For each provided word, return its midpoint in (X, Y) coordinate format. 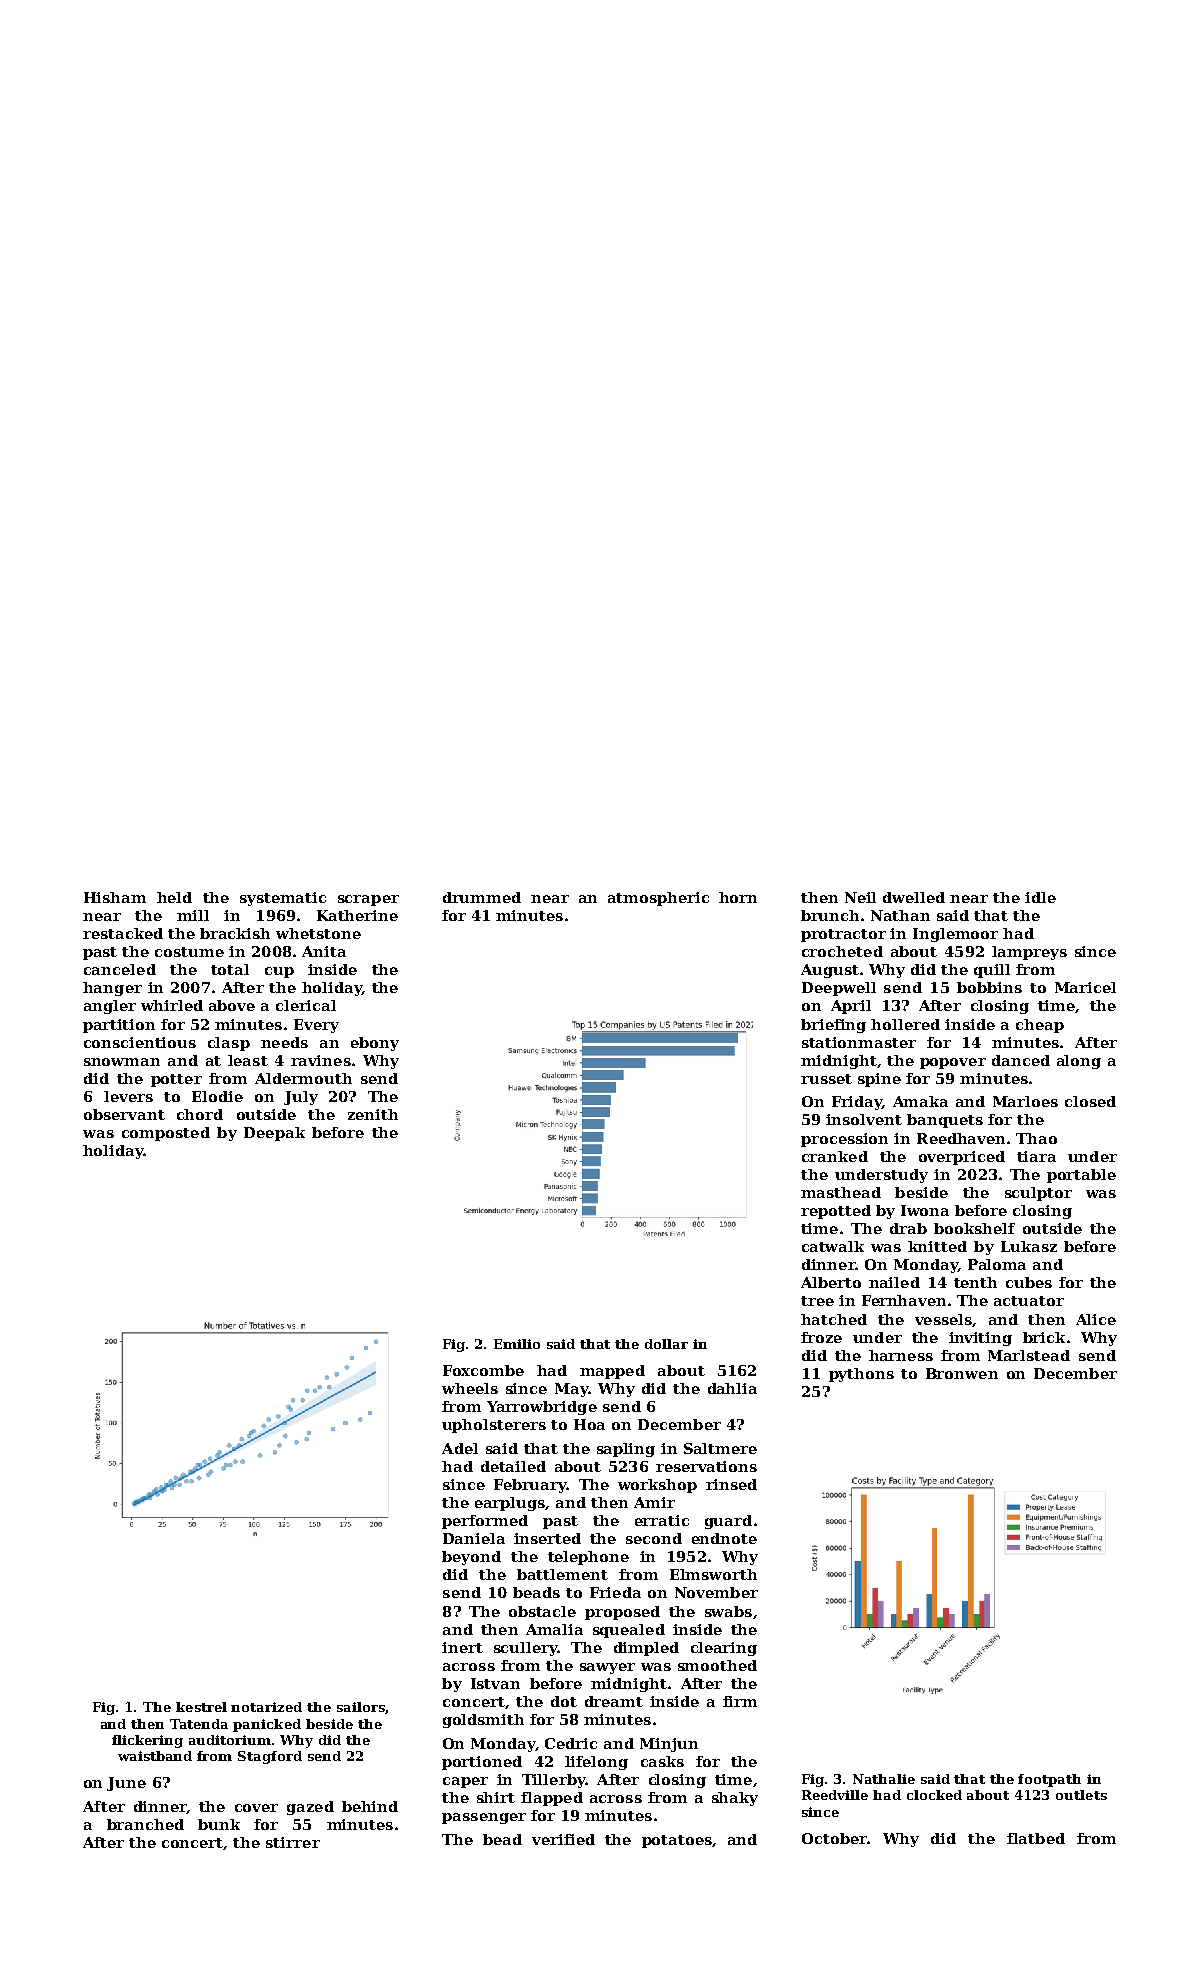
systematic (283, 899)
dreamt (614, 1701)
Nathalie (884, 1779)
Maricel (1085, 987)
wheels (470, 1388)
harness (901, 1355)
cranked (835, 1156)
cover (256, 1808)
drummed (482, 897)
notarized (266, 1707)
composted (166, 1134)
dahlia (732, 1388)
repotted (836, 1212)
